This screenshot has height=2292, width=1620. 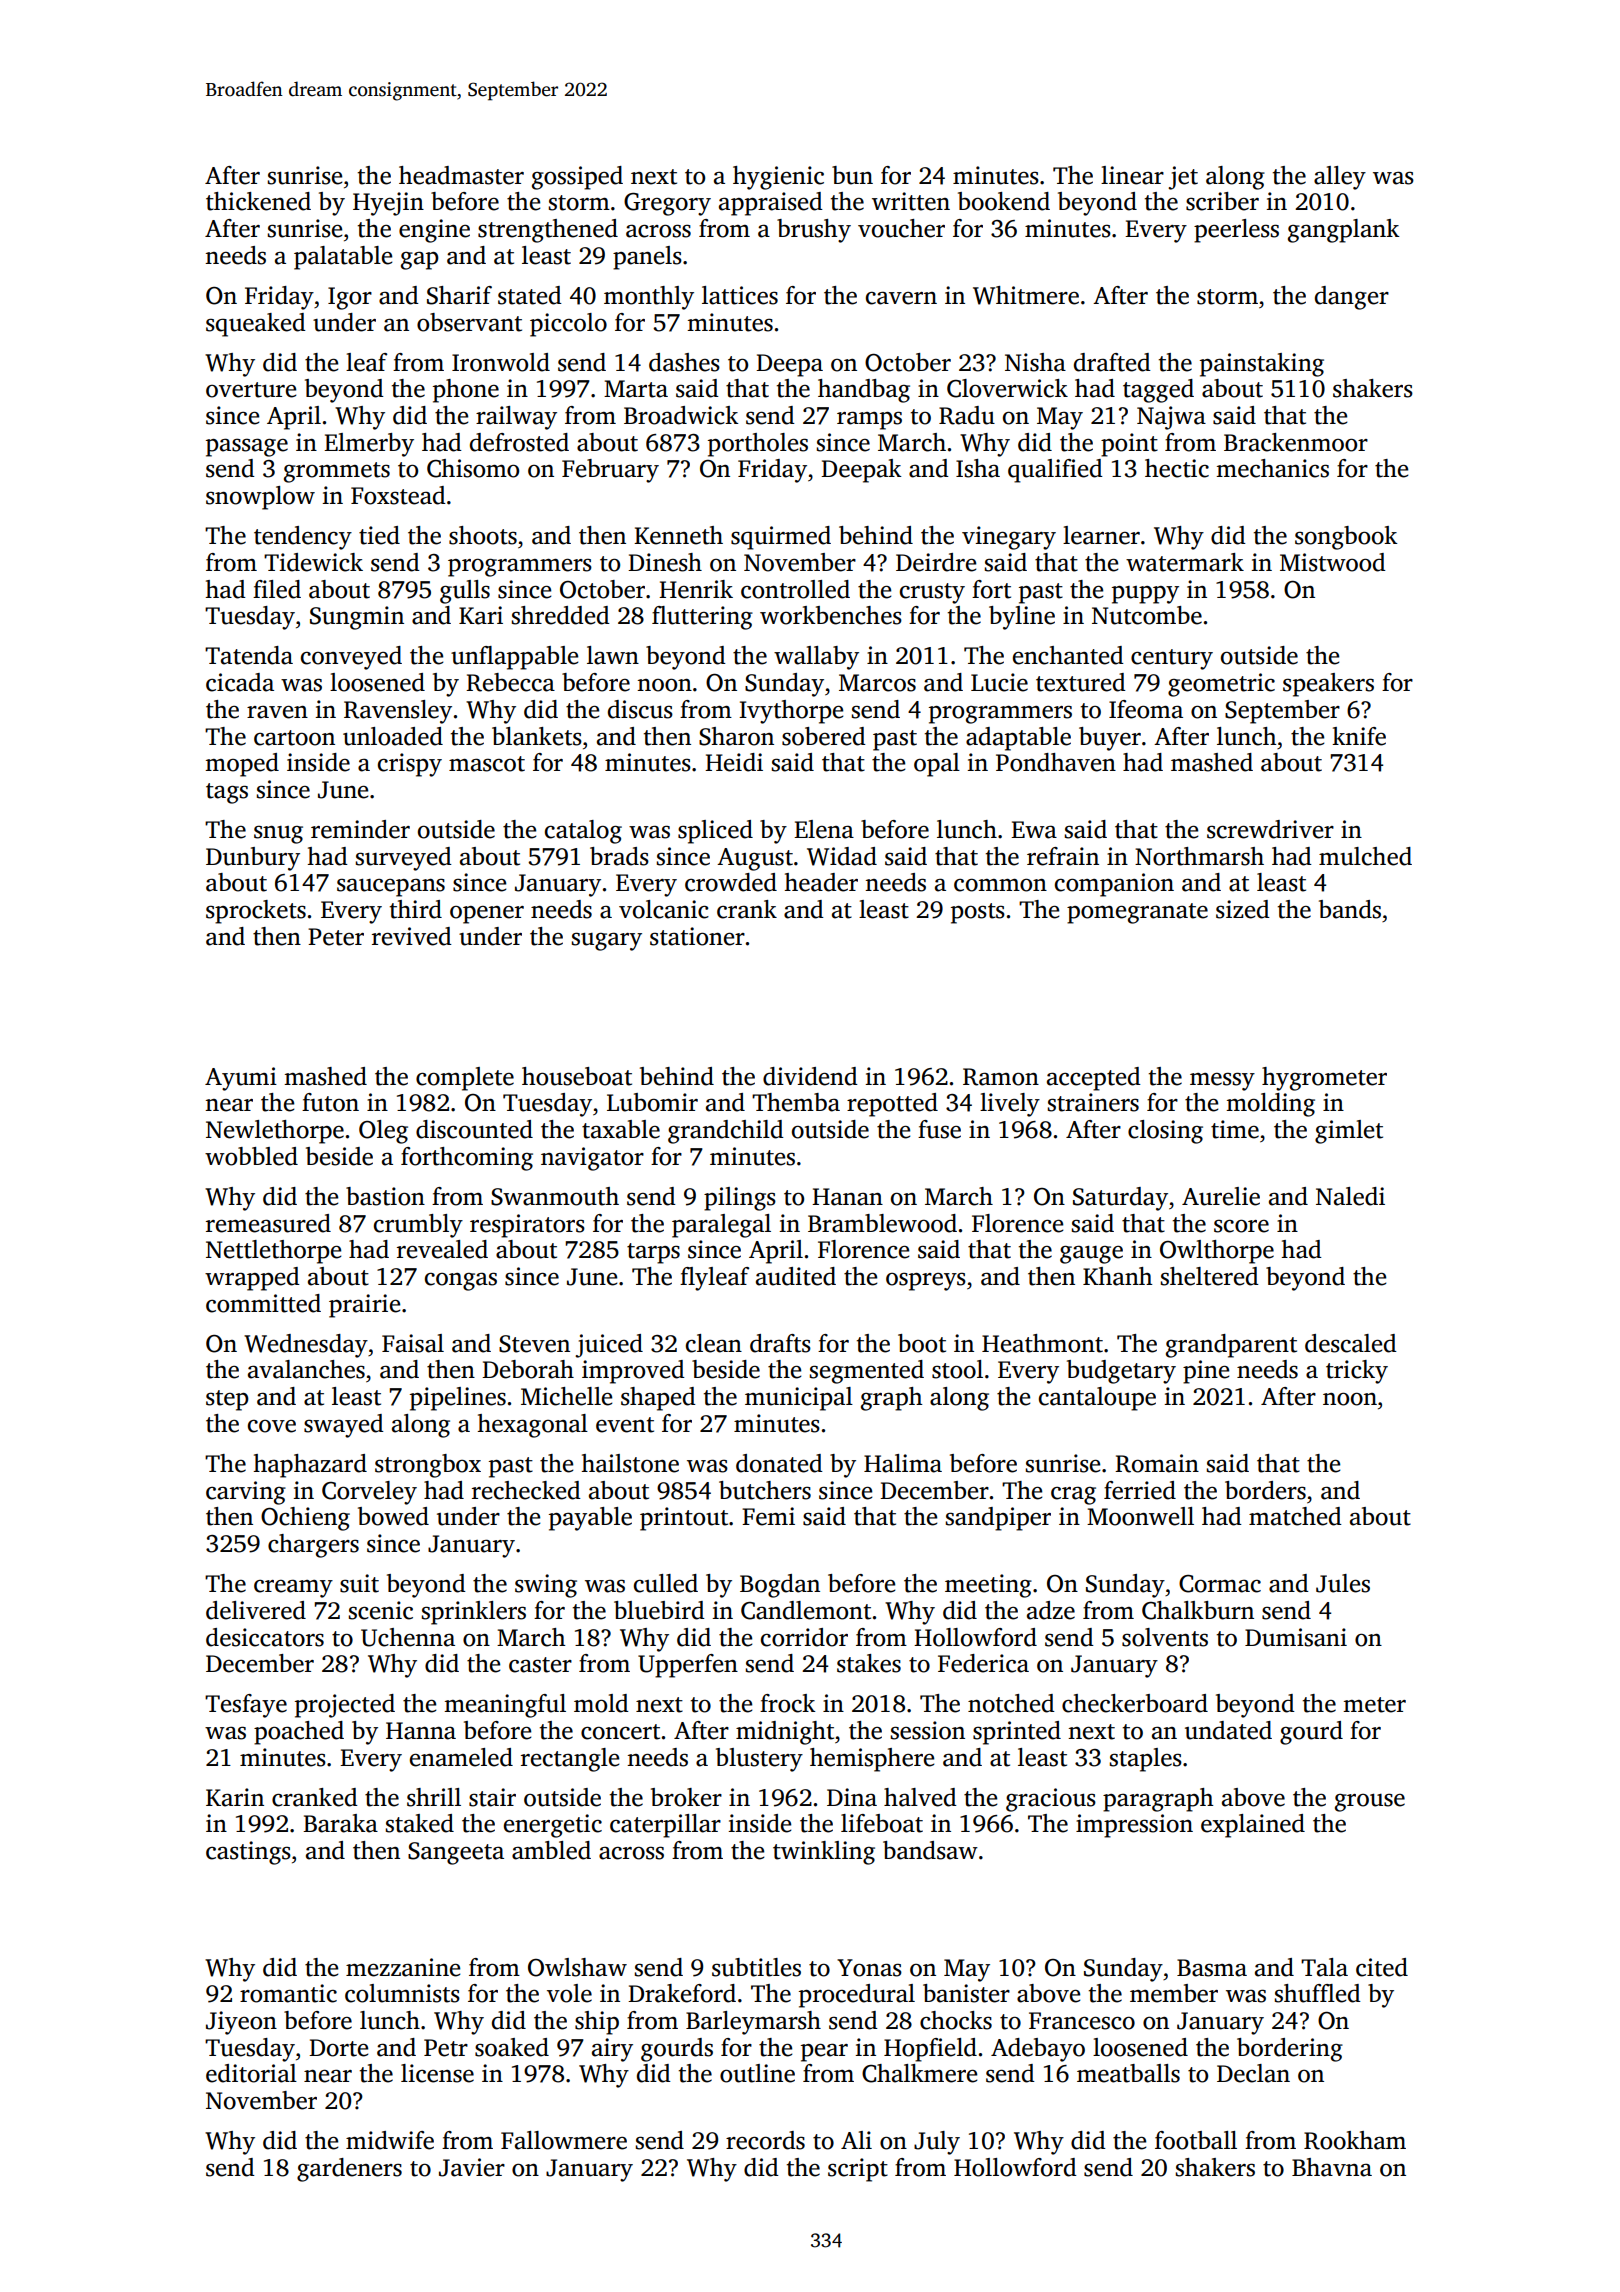 What do you see at coordinates (241, 1079) in the screenshot?
I see `Ayumi` at bounding box center [241, 1079].
